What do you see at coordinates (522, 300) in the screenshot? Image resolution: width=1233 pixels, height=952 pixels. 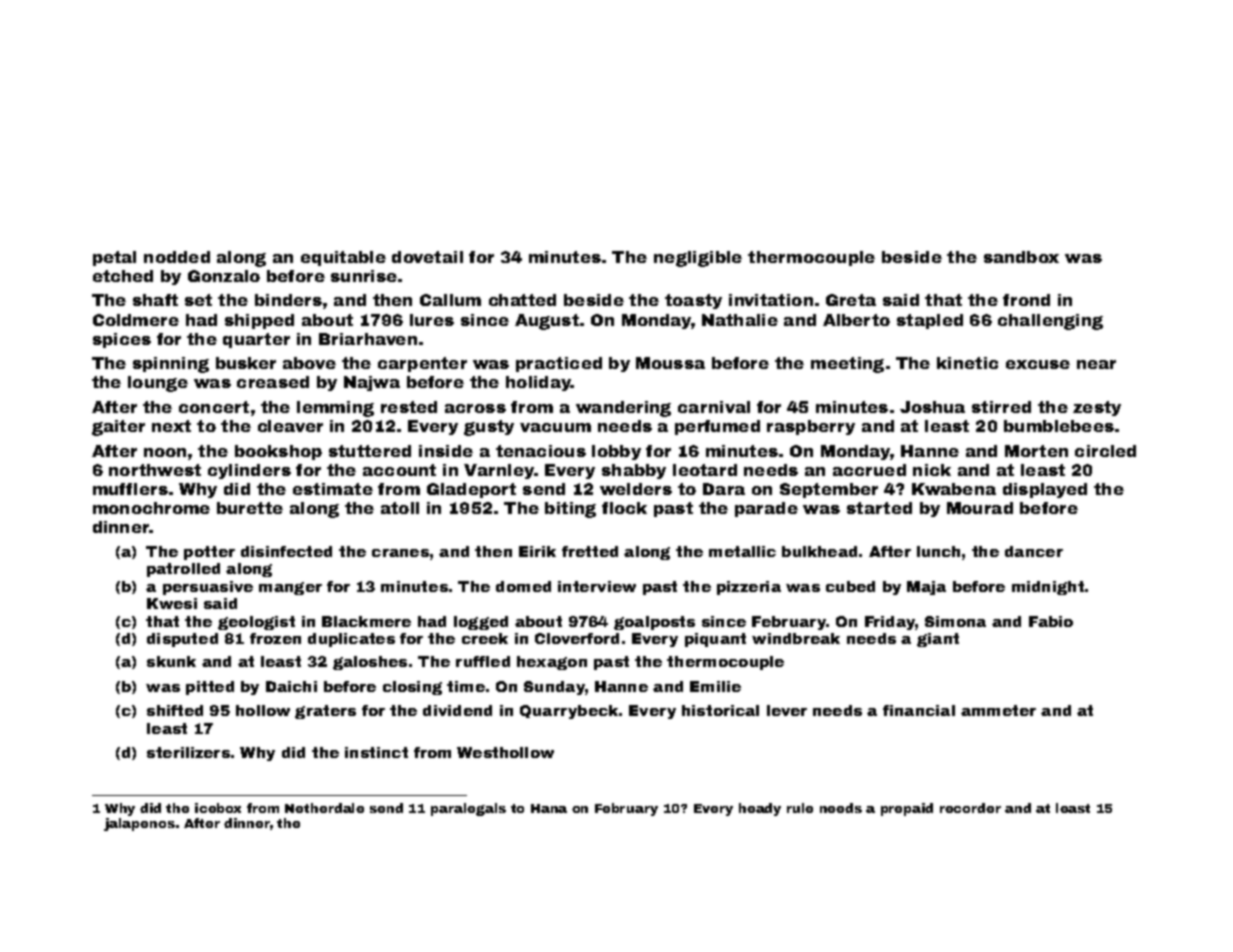 I see `chatted` at bounding box center [522, 300].
